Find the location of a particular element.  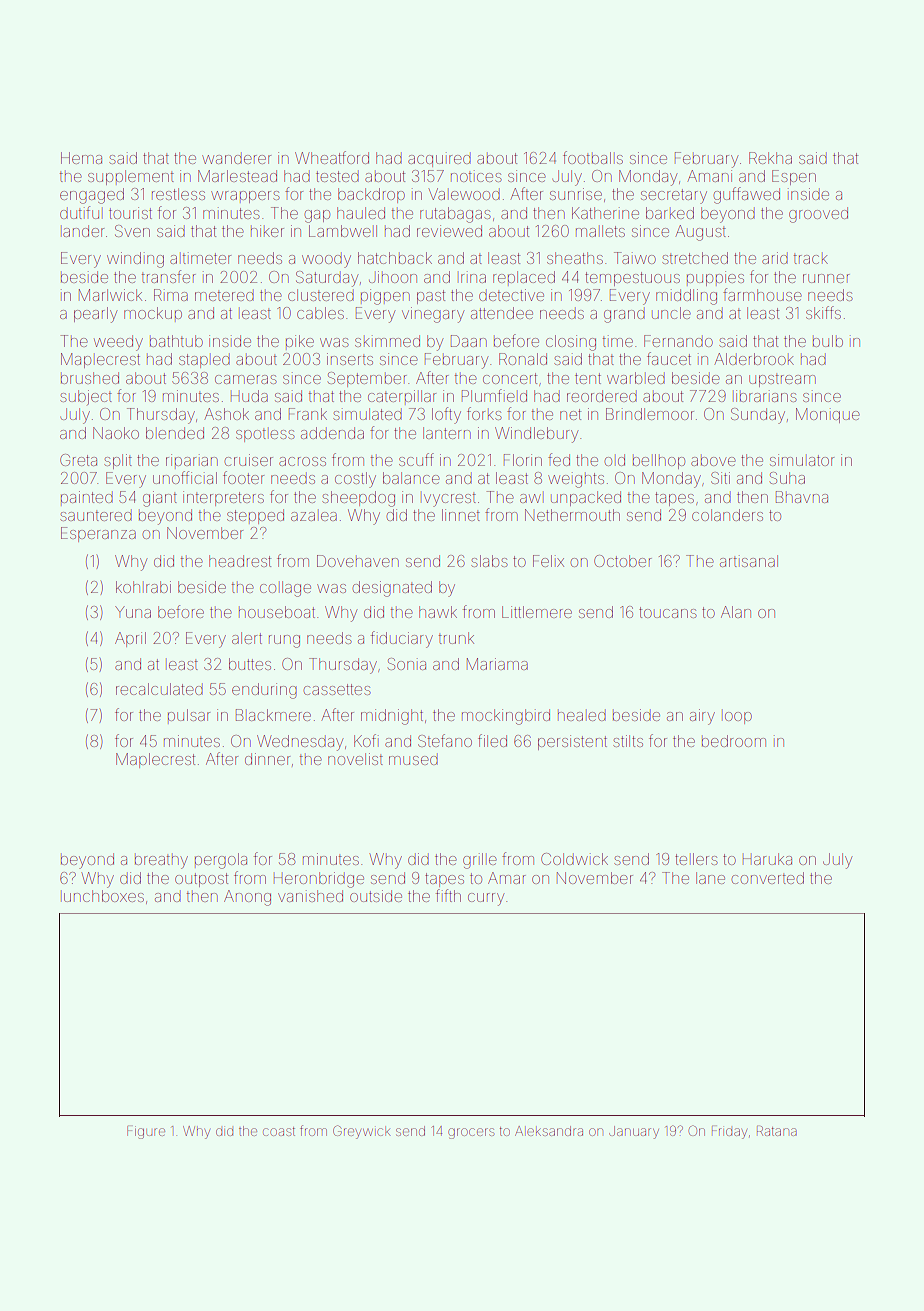

footballs is located at coordinates (593, 157).
